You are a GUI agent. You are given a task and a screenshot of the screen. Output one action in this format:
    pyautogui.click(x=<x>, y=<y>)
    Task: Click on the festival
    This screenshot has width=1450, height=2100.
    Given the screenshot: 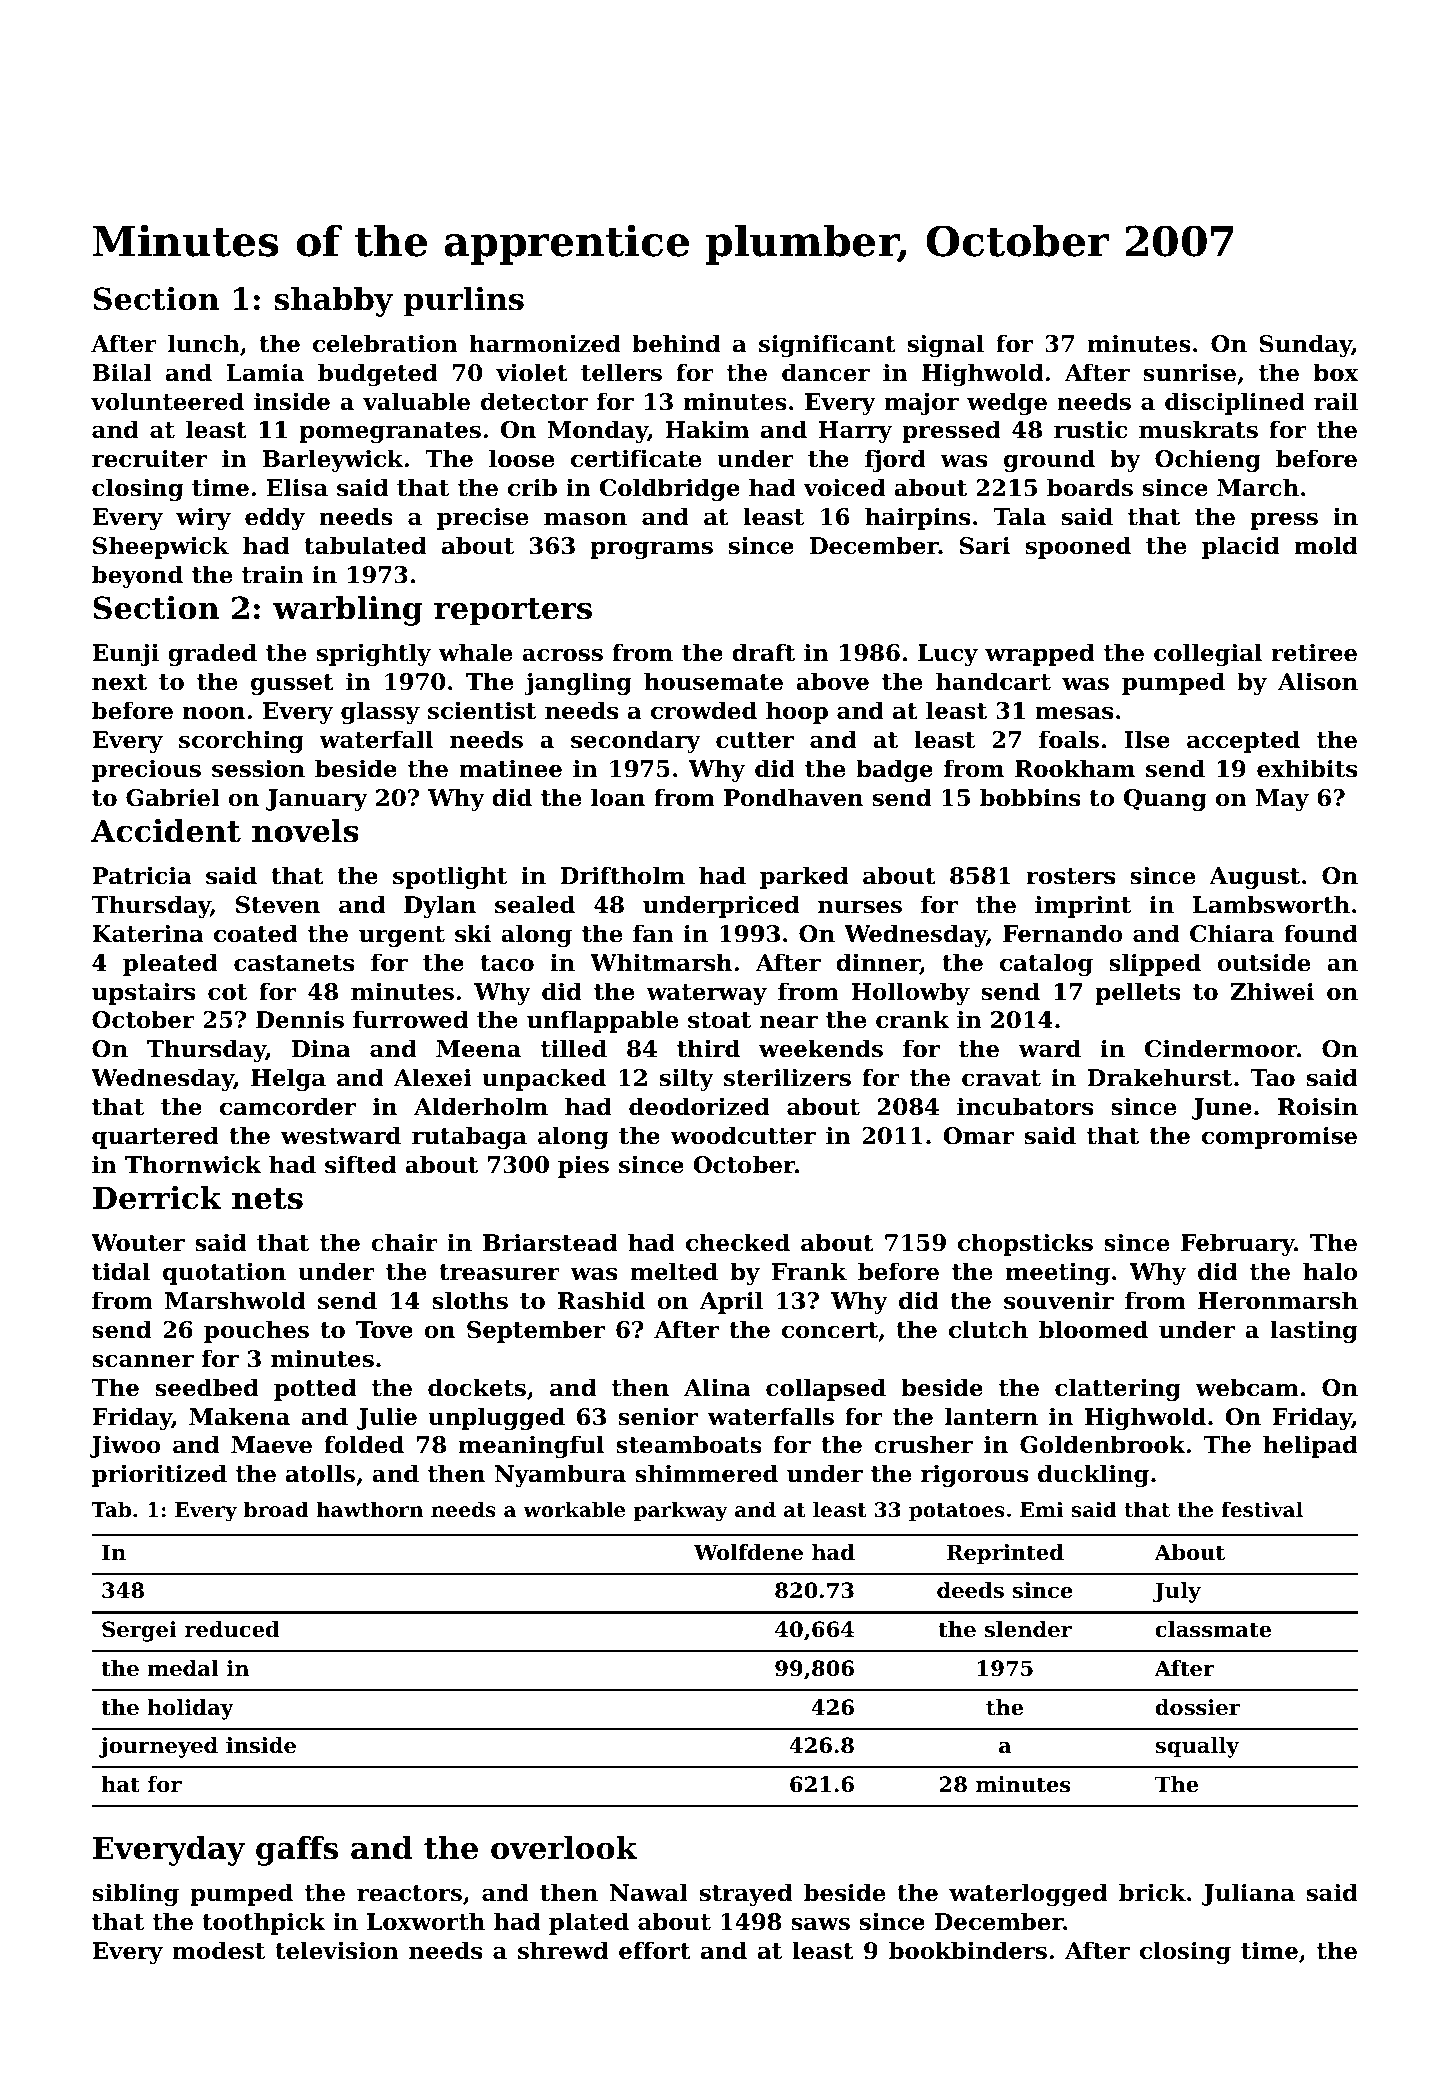 What is the action you would take?
    pyautogui.click(x=1262, y=1509)
